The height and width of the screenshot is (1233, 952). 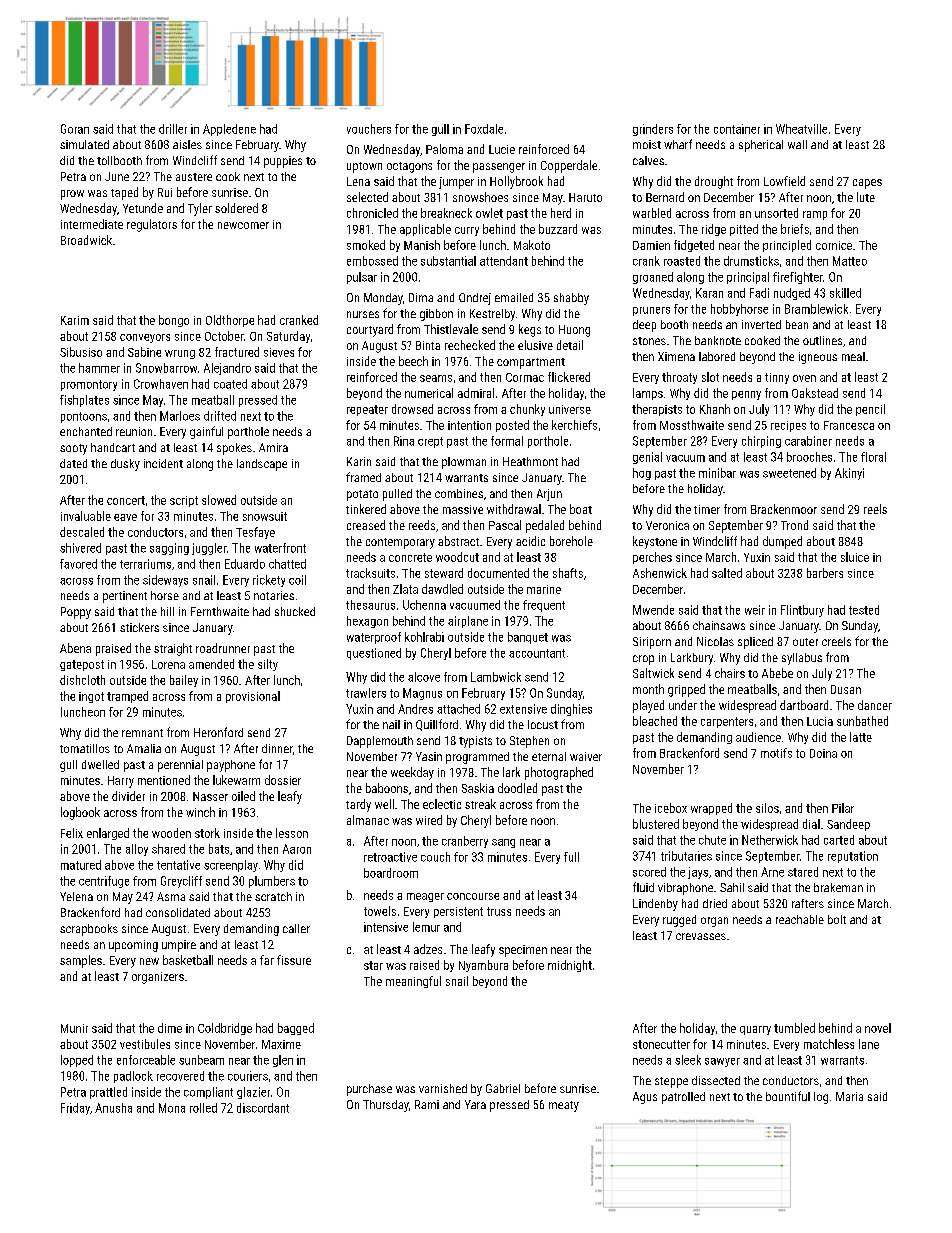 I want to click on seams, so click(x=436, y=378).
